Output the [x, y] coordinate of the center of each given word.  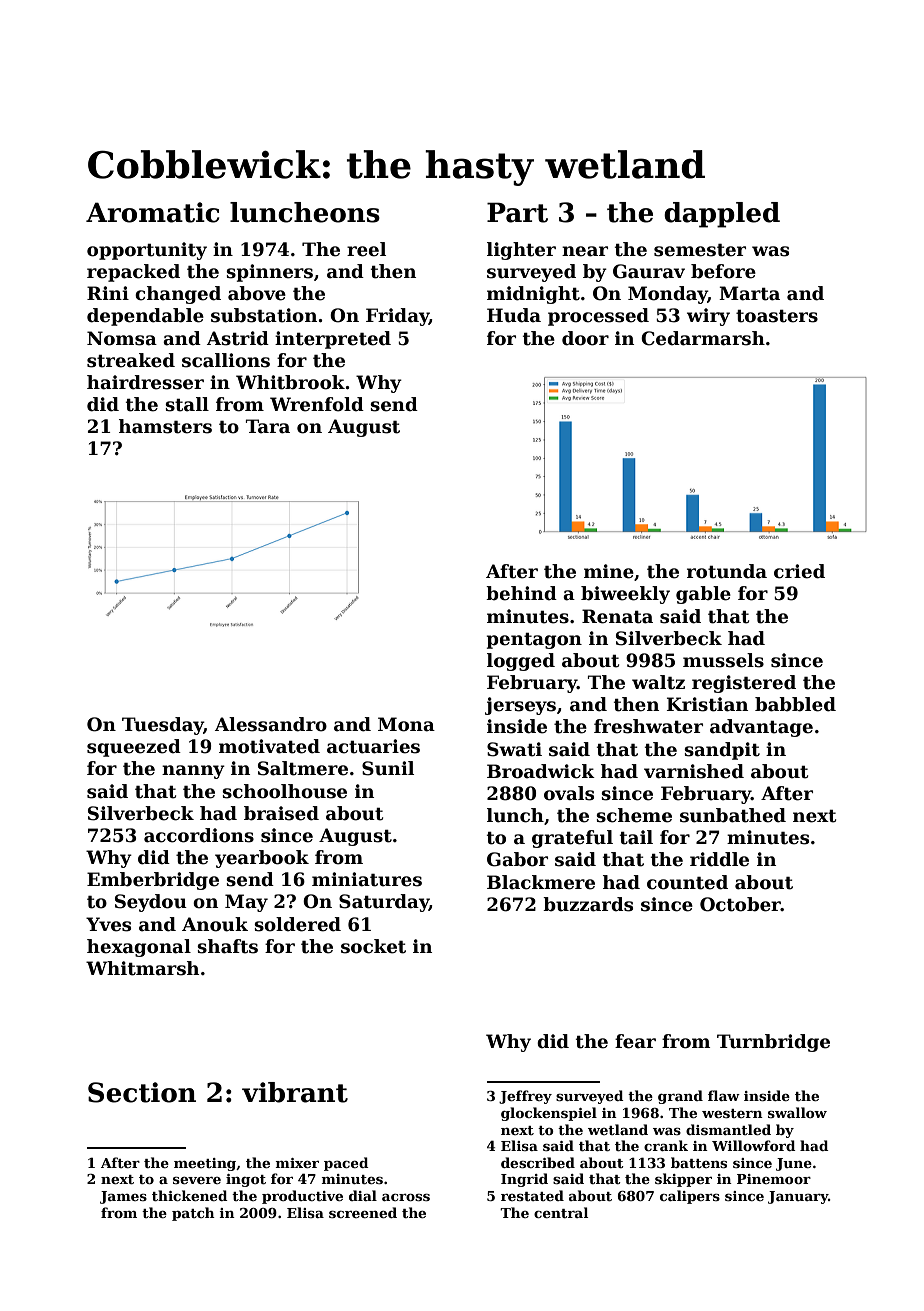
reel [366, 249]
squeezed [134, 748]
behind [521, 593]
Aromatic [152, 212]
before [723, 271]
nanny [193, 772]
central [561, 1212]
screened [363, 1212]
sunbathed [733, 815]
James [123, 1197]
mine [609, 571]
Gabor [517, 859]
